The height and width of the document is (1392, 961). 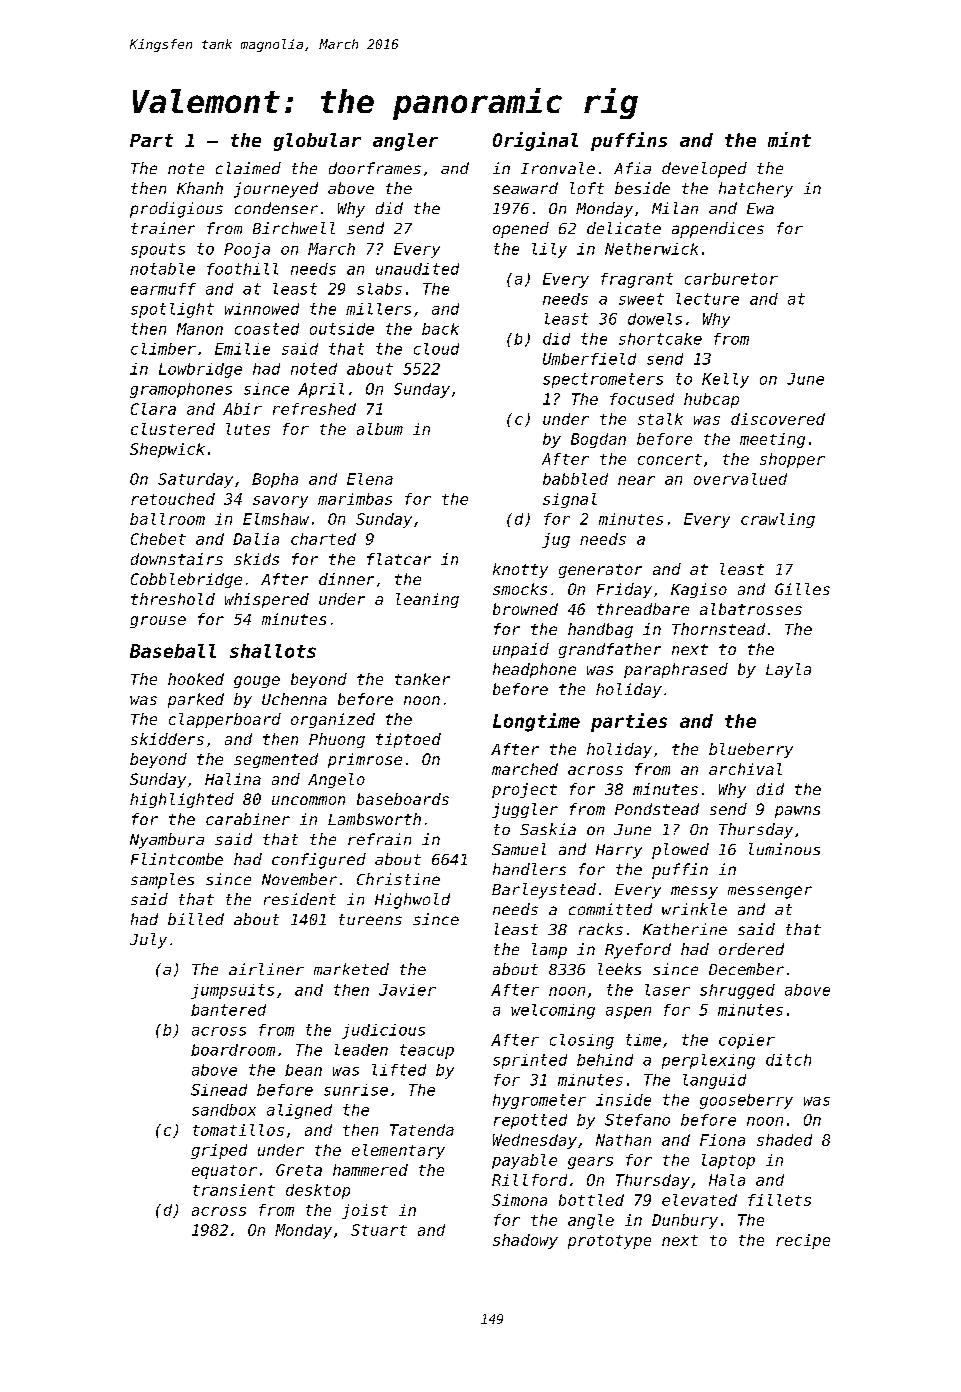 I want to click on Umberfield, so click(x=589, y=359).
